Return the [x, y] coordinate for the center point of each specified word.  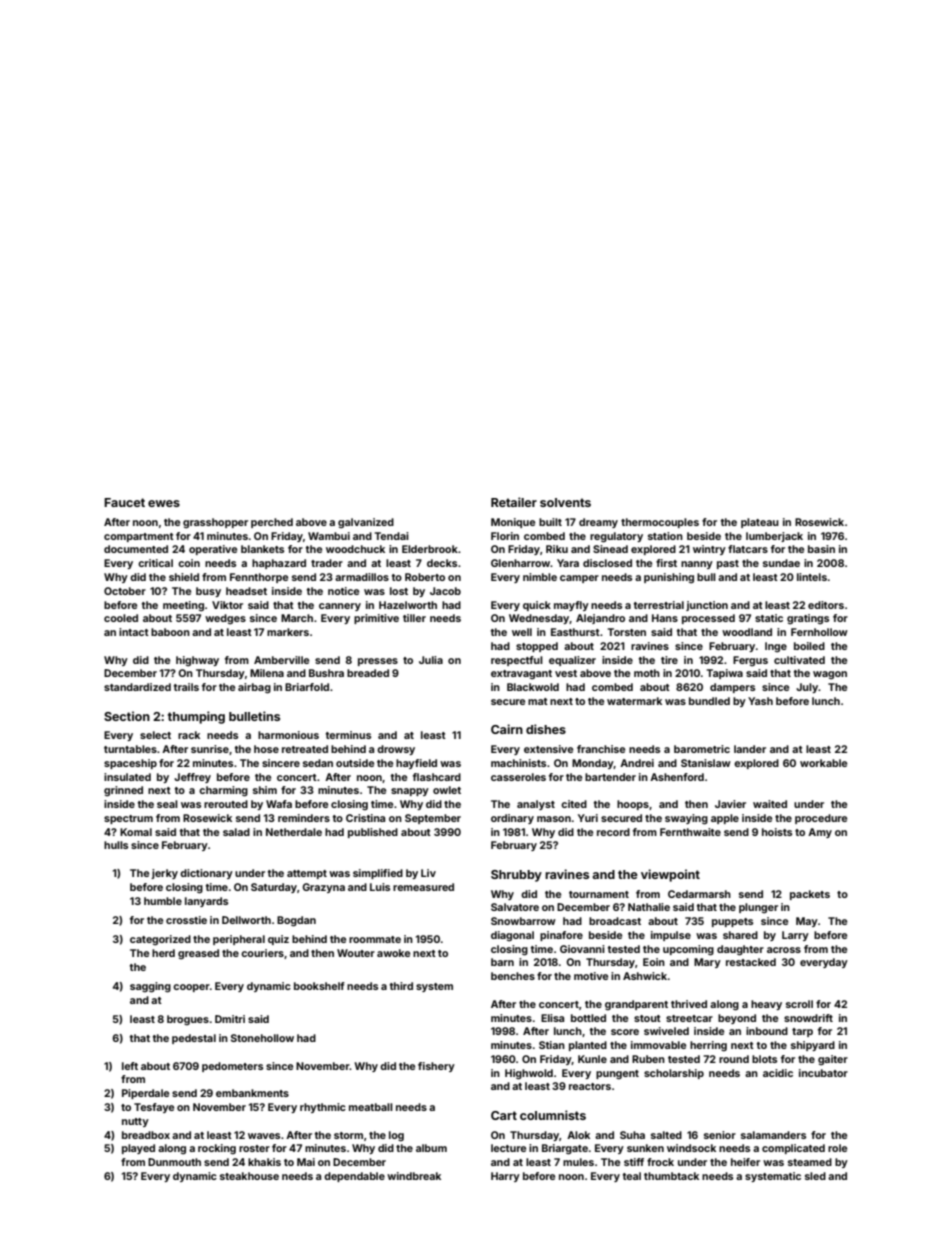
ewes [164, 503]
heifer [745, 1162]
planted [588, 1046]
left [130, 1066]
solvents [565, 502]
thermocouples [660, 523]
